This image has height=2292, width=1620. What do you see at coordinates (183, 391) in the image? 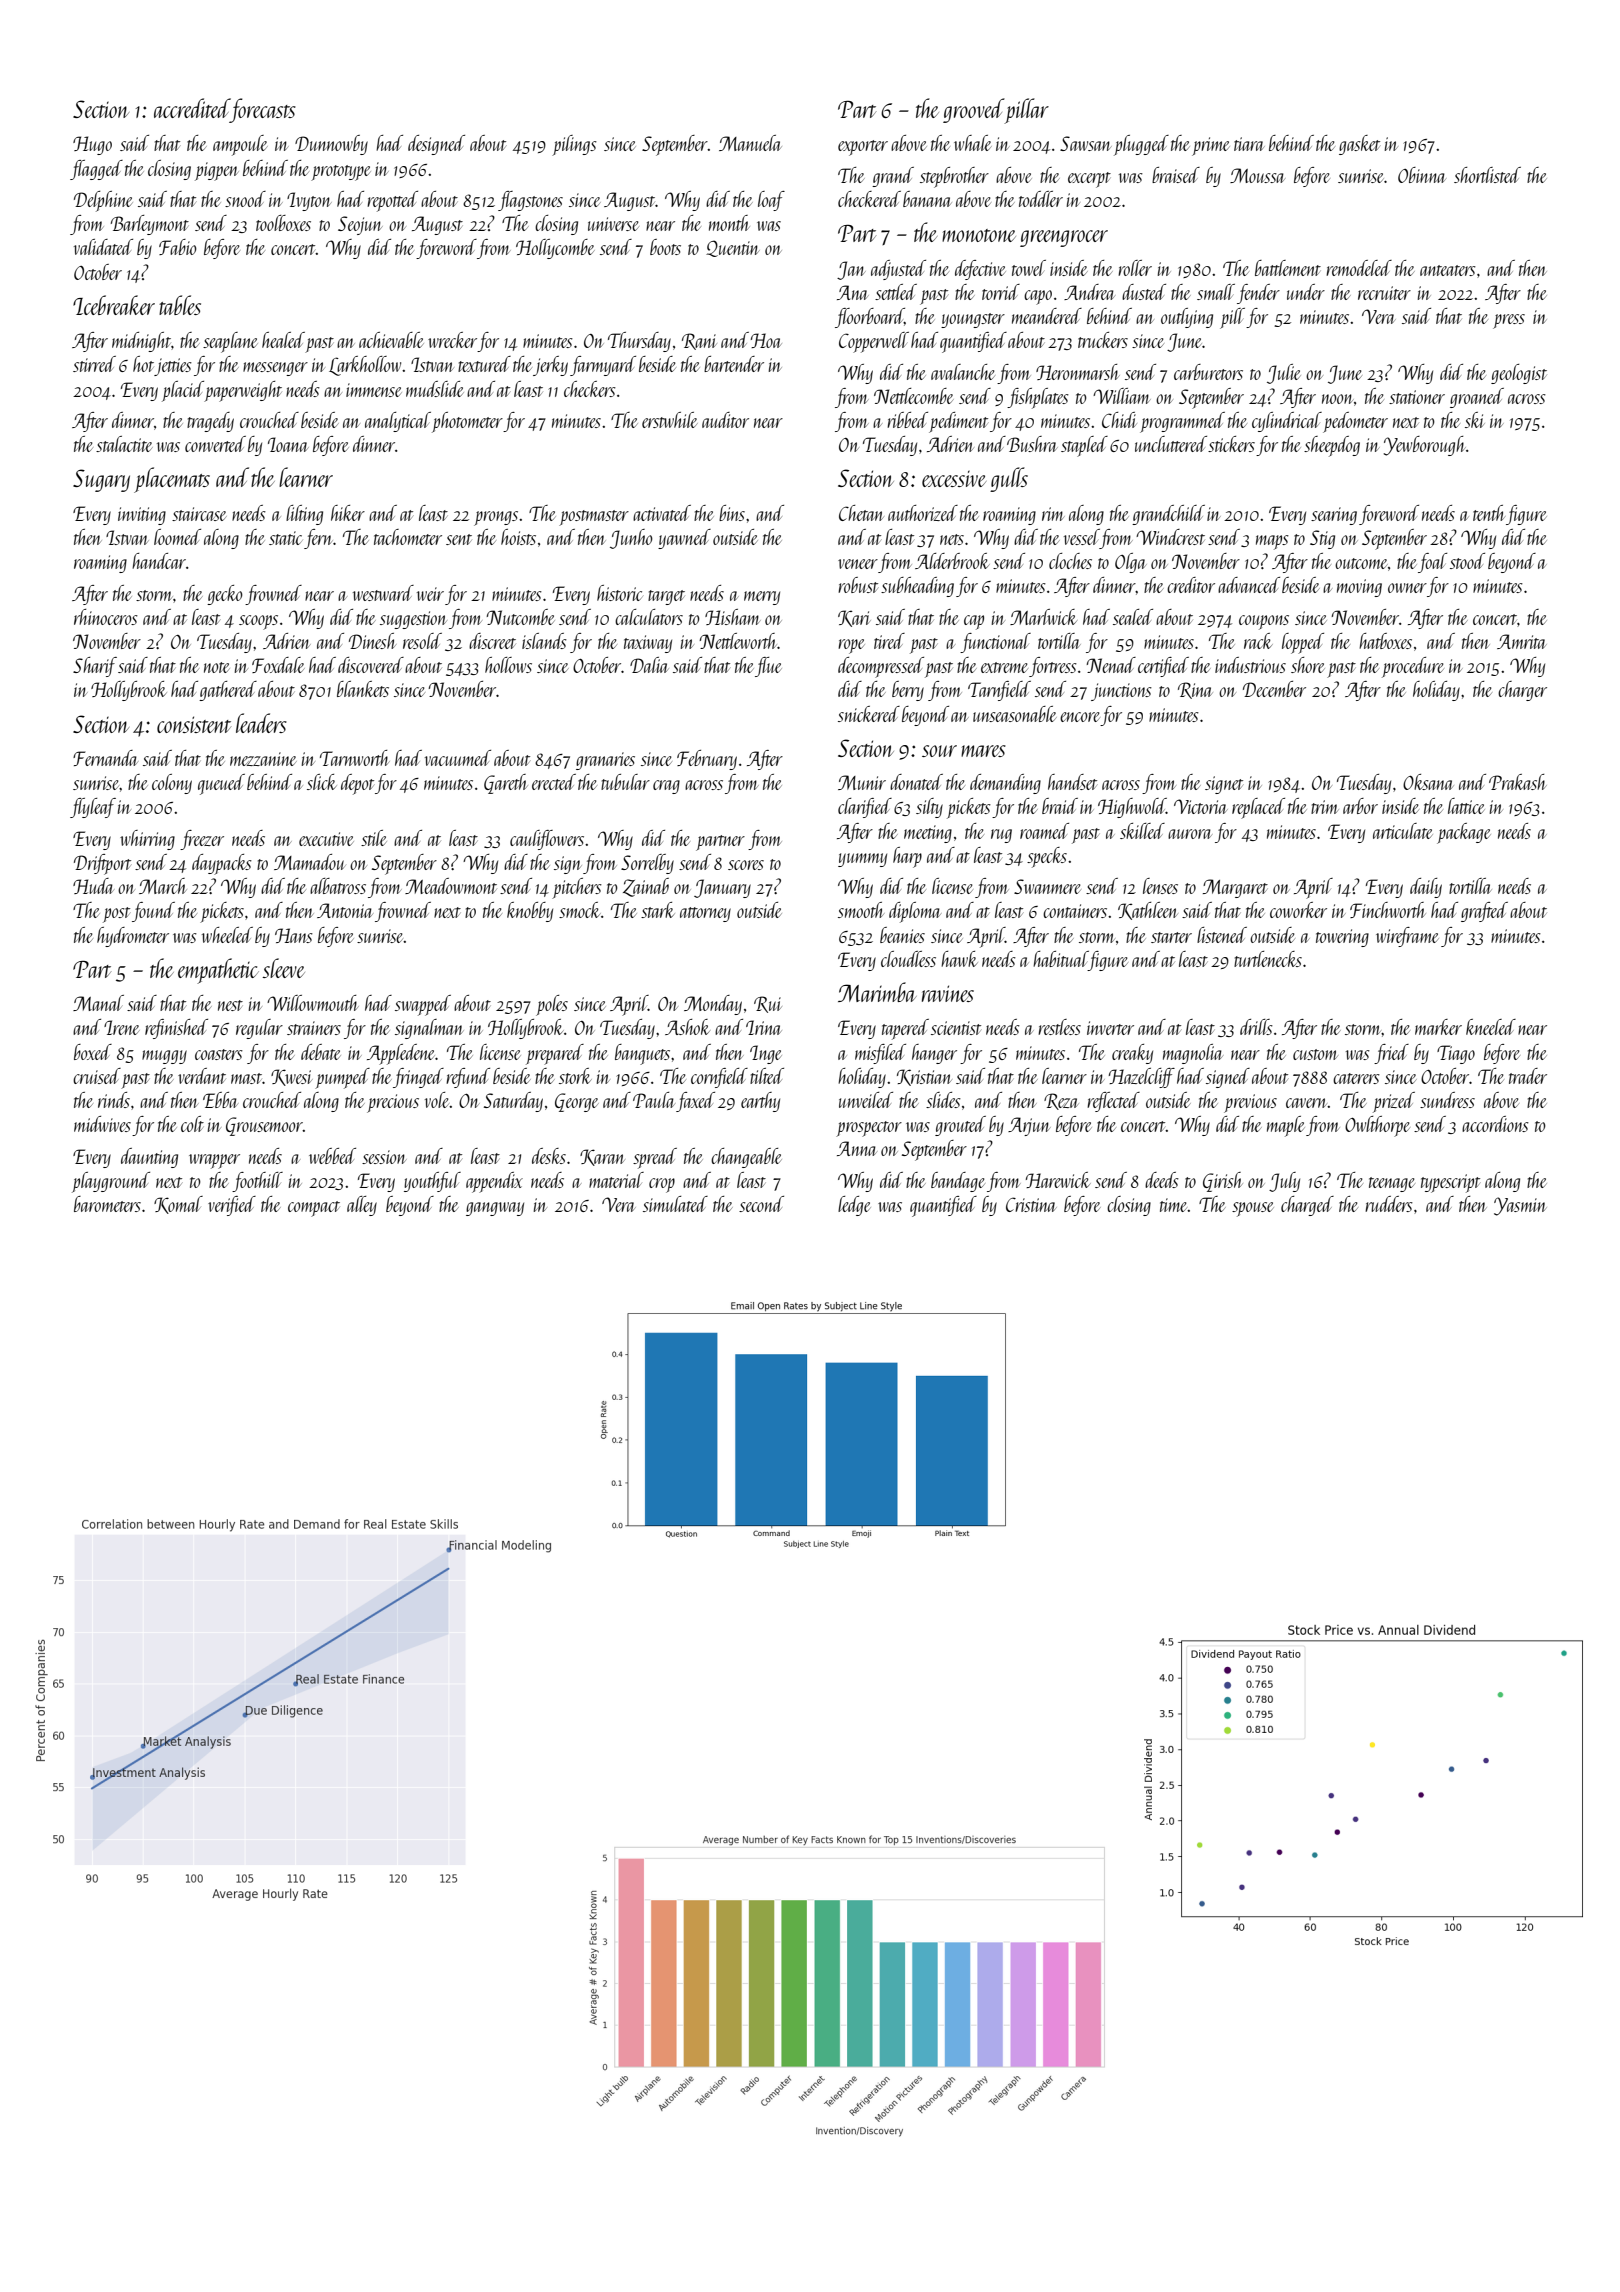
I see `placid` at bounding box center [183, 391].
